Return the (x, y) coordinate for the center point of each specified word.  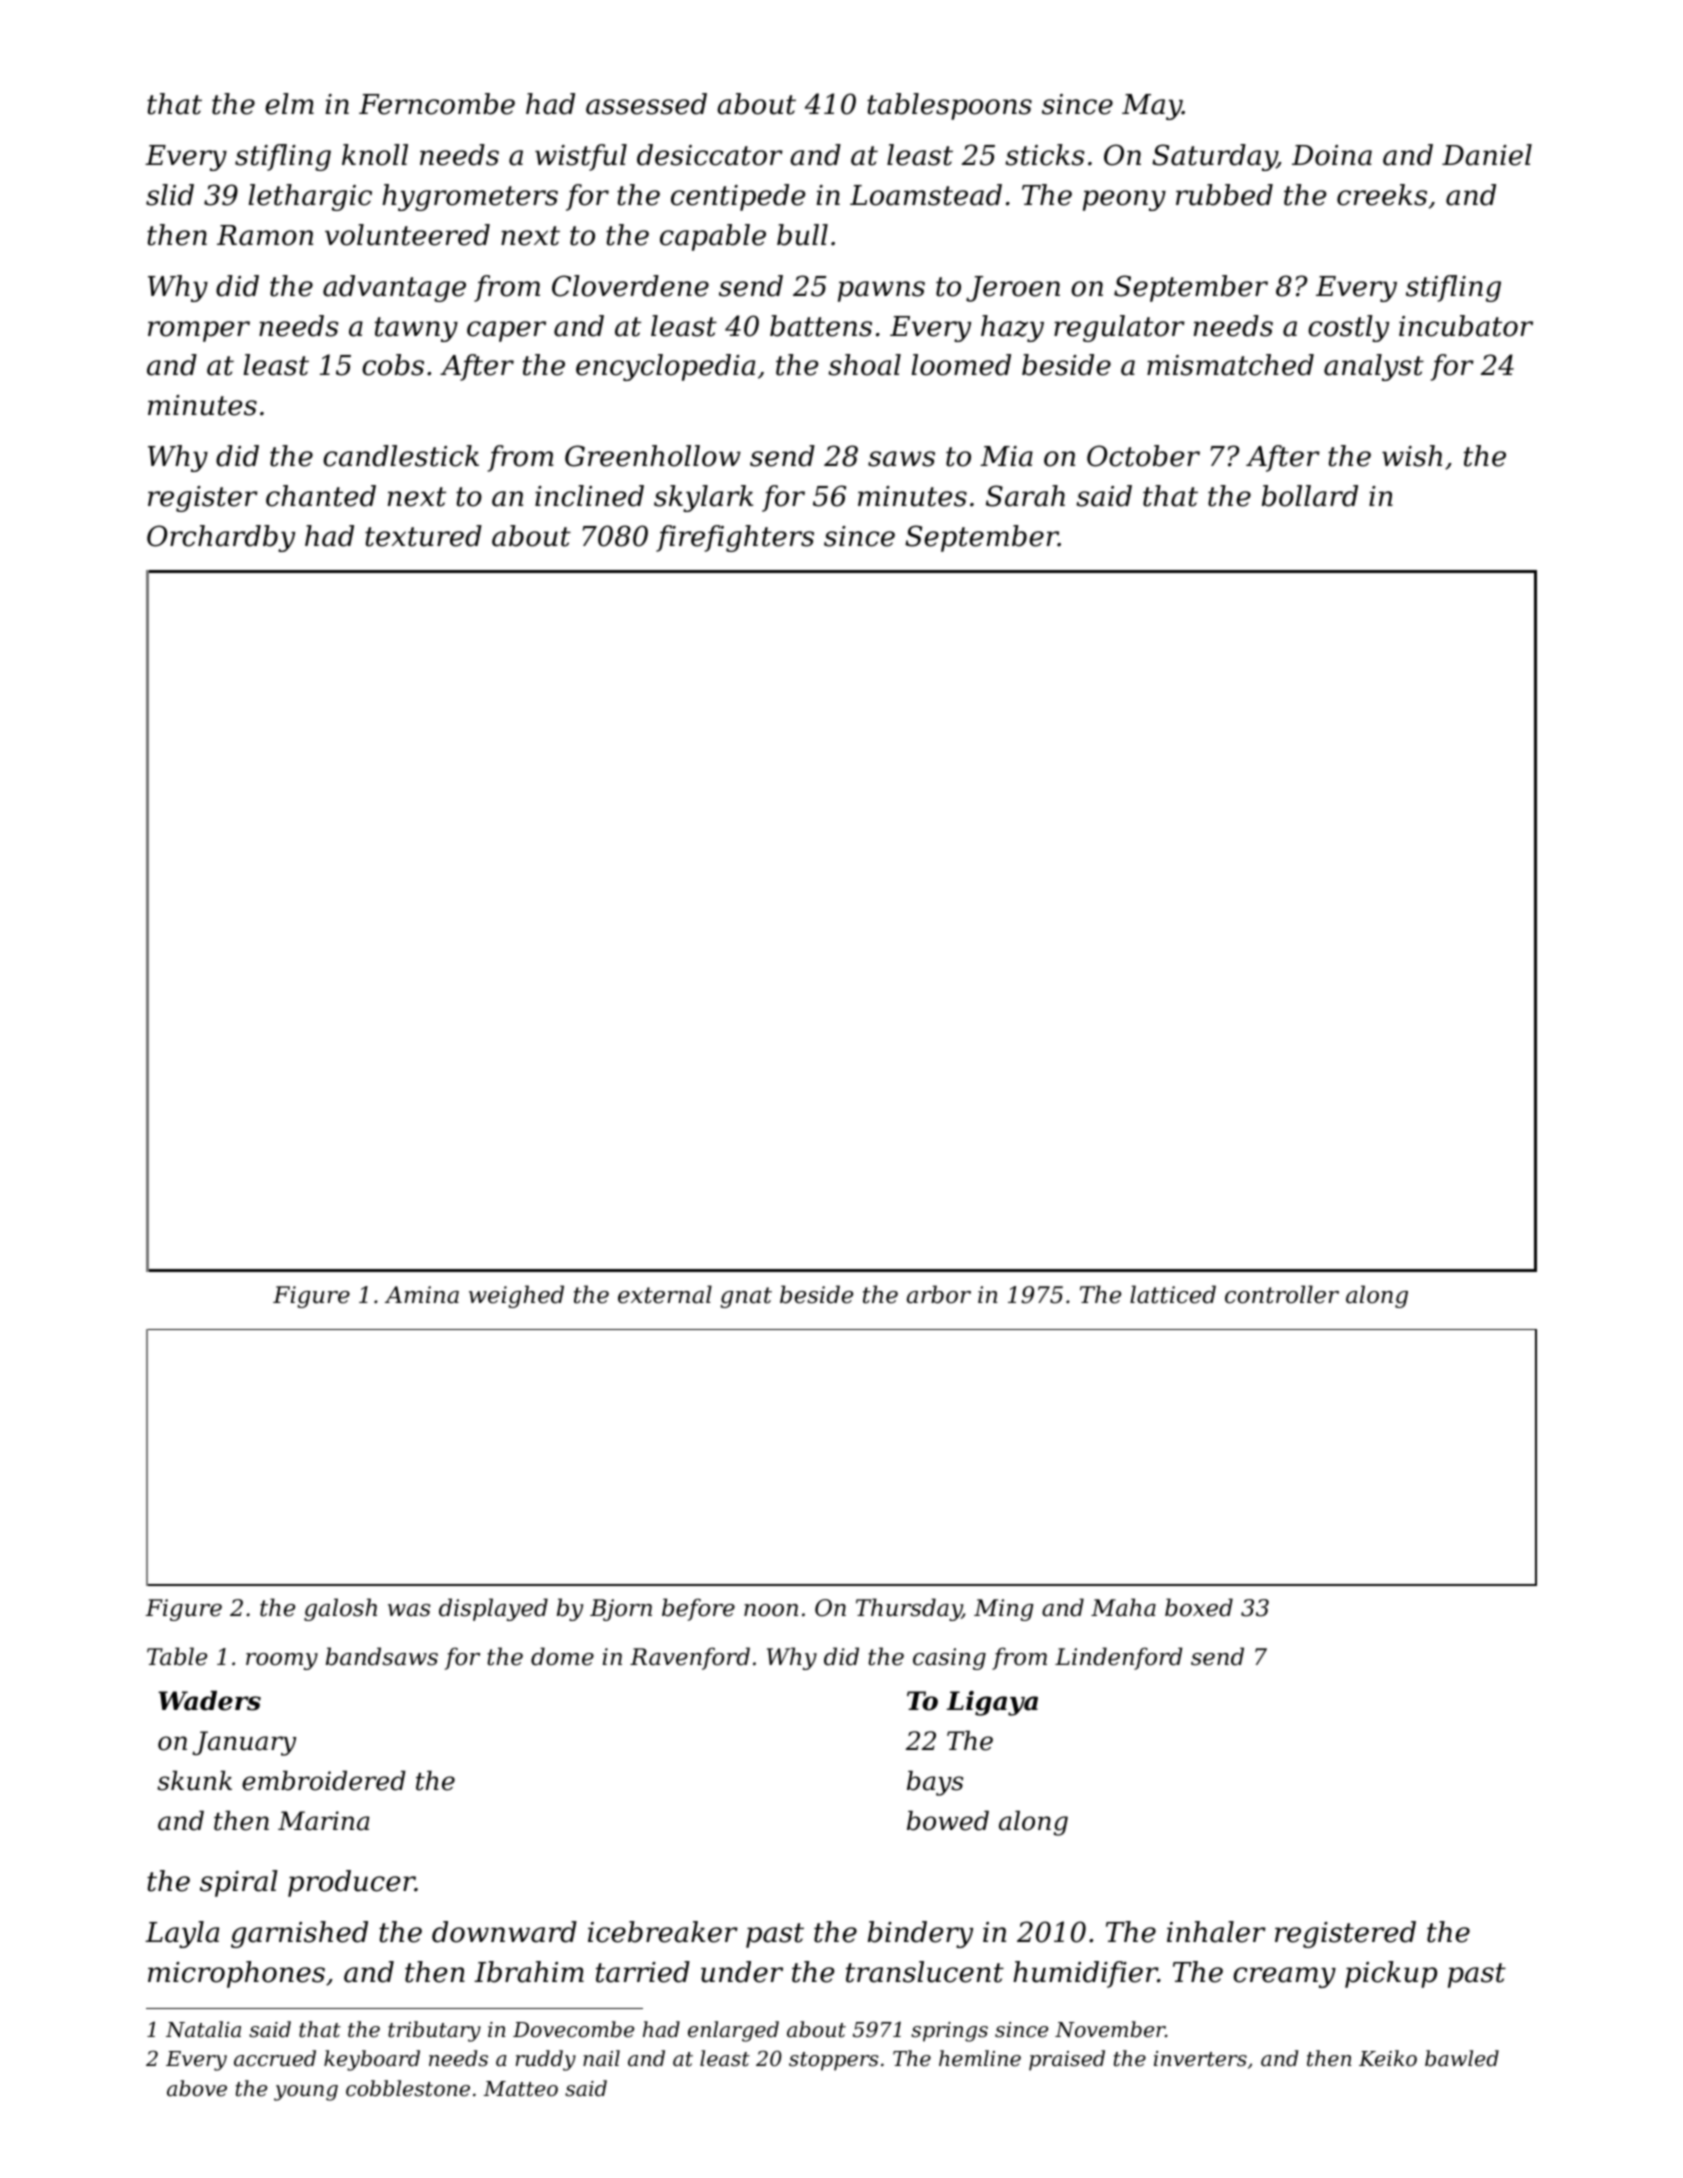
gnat (746, 1297)
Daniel (1487, 155)
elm (289, 104)
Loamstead (926, 195)
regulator (1119, 328)
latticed (1173, 1294)
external (665, 1294)
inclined (589, 496)
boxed (1199, 1607)
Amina (422, 1295)
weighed (516, 1296)
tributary (434, 2031)
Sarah (1025, 496)
